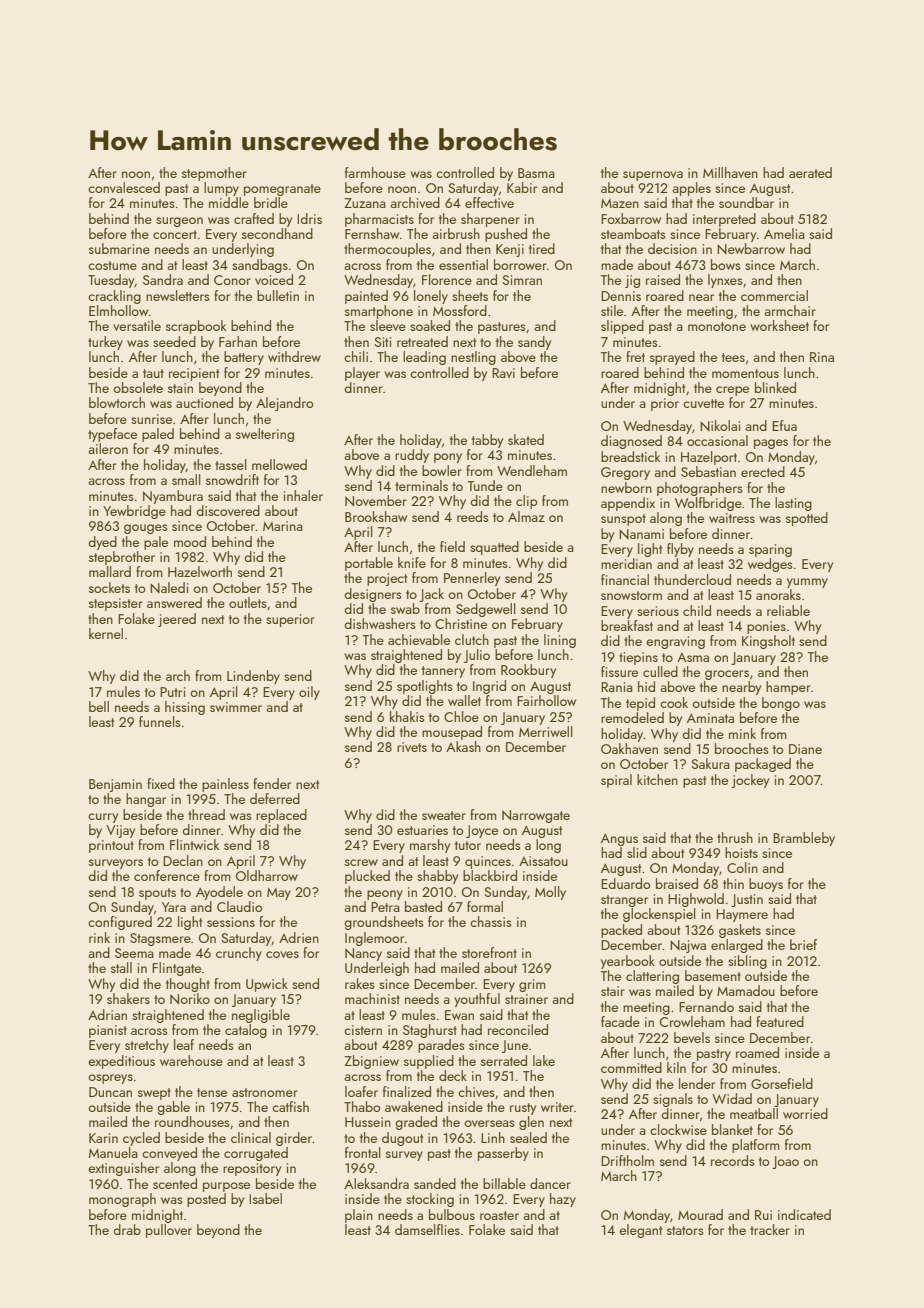 This image has height=1308, width=924. What do you see at coordinates (375, 172) in the image?
I see `farmhouse` at bounding box center [375, 172].
